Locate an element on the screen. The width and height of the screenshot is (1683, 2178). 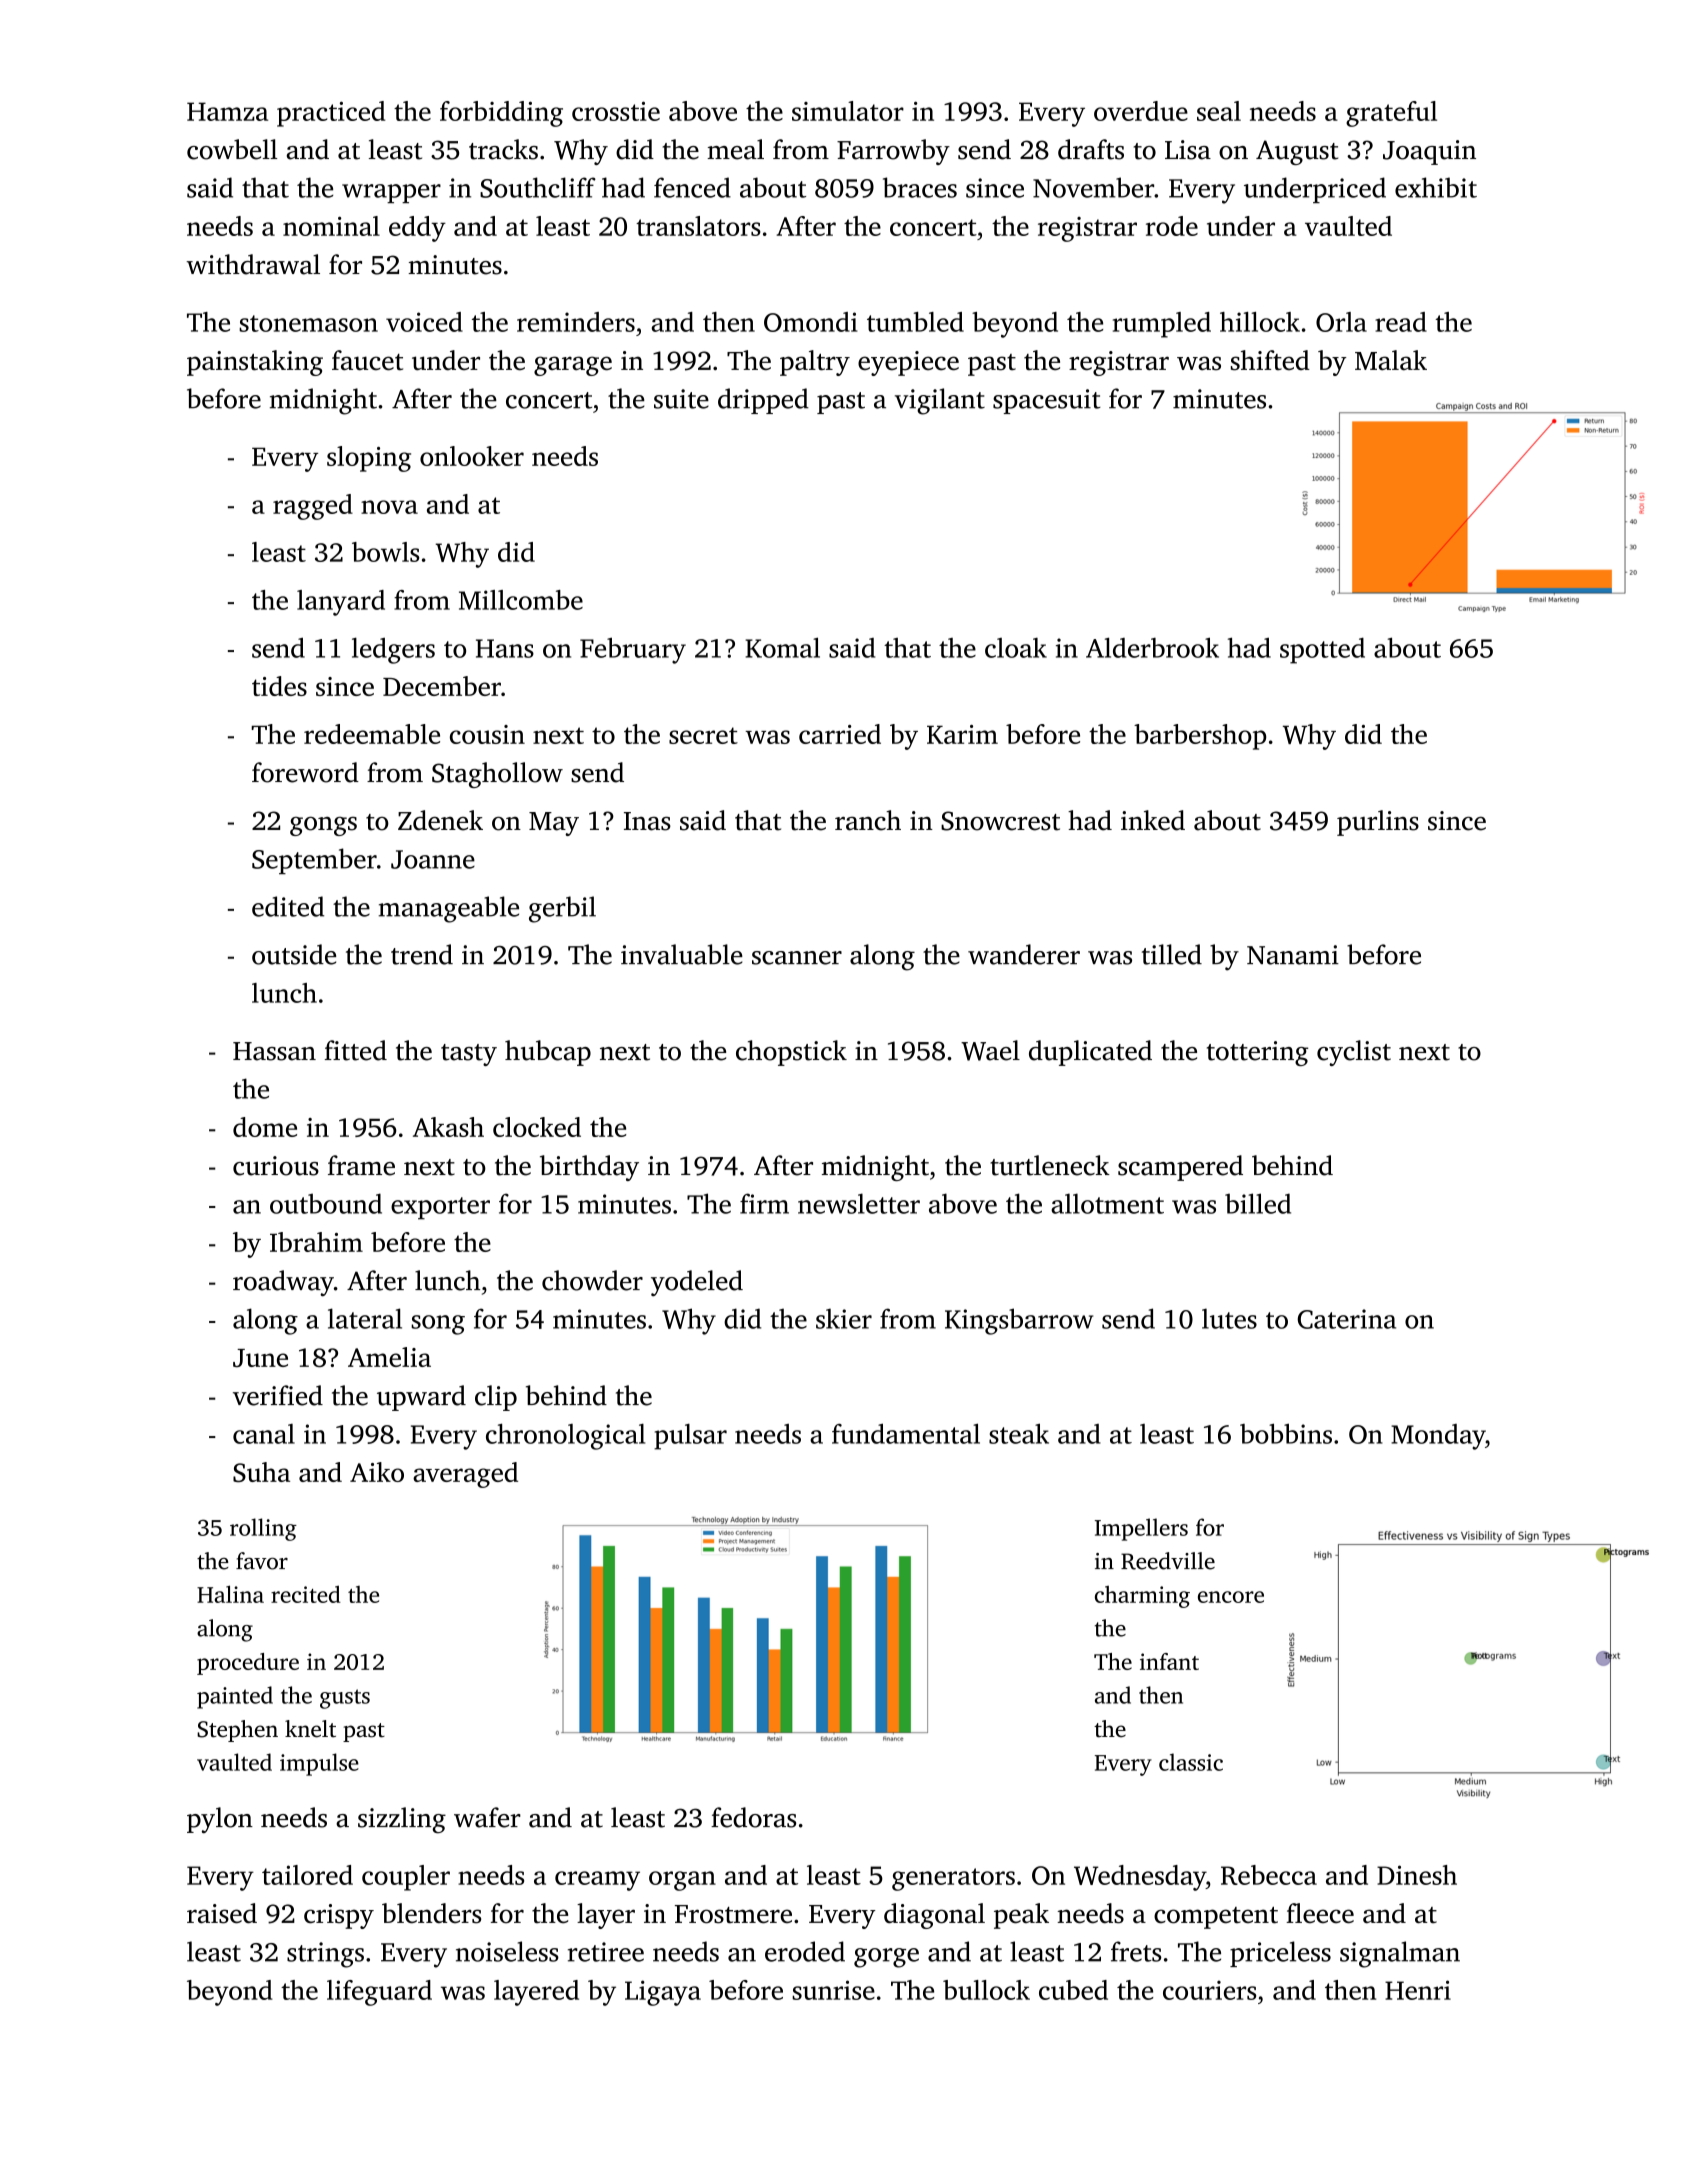
Alderbrook is located at coordinates (1152, 647).
